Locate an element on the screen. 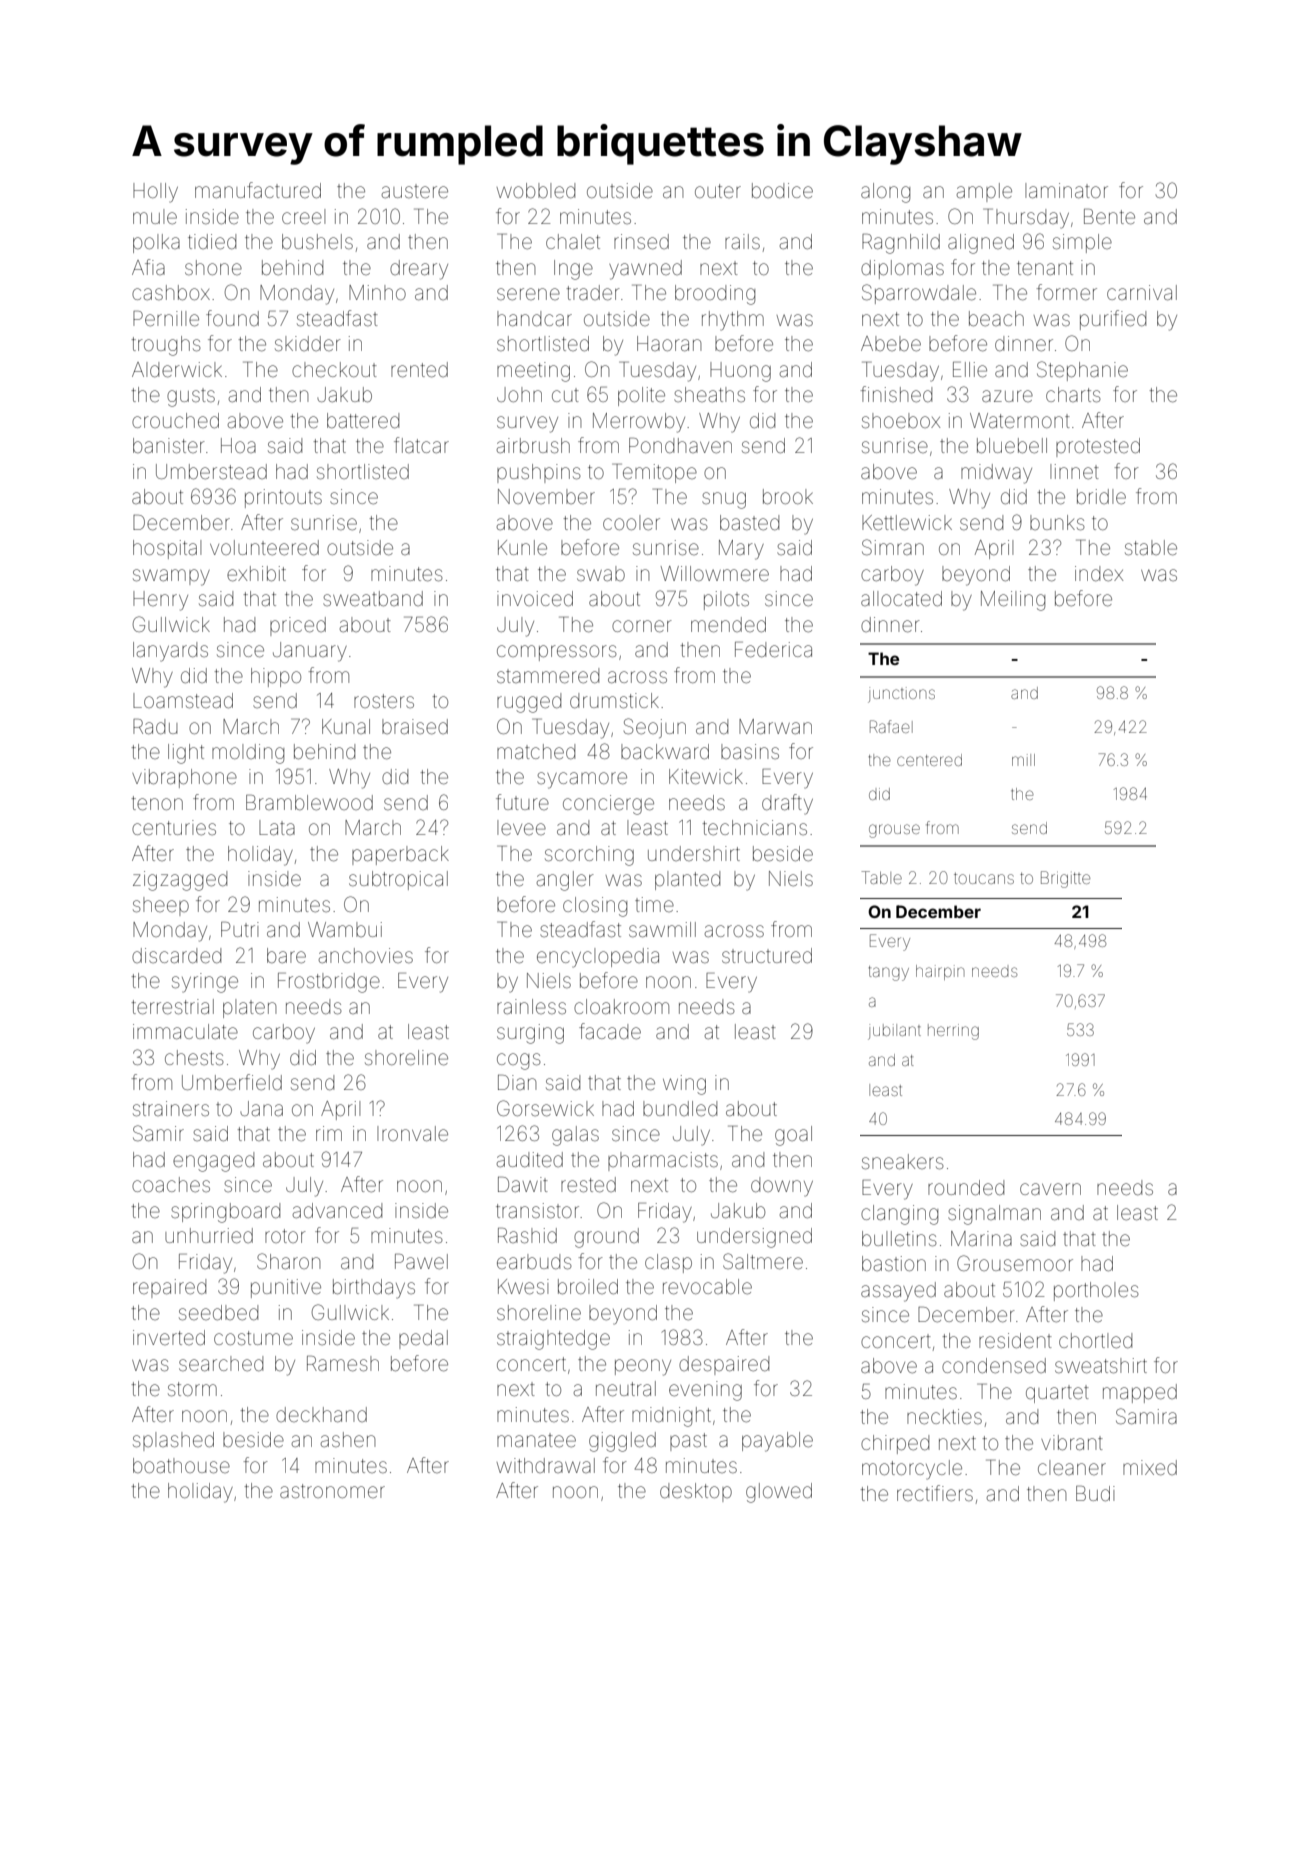 Image resolution: width=1310 pixels, height=1852 pixels. drumstick is located at coordinates (614, 700).
